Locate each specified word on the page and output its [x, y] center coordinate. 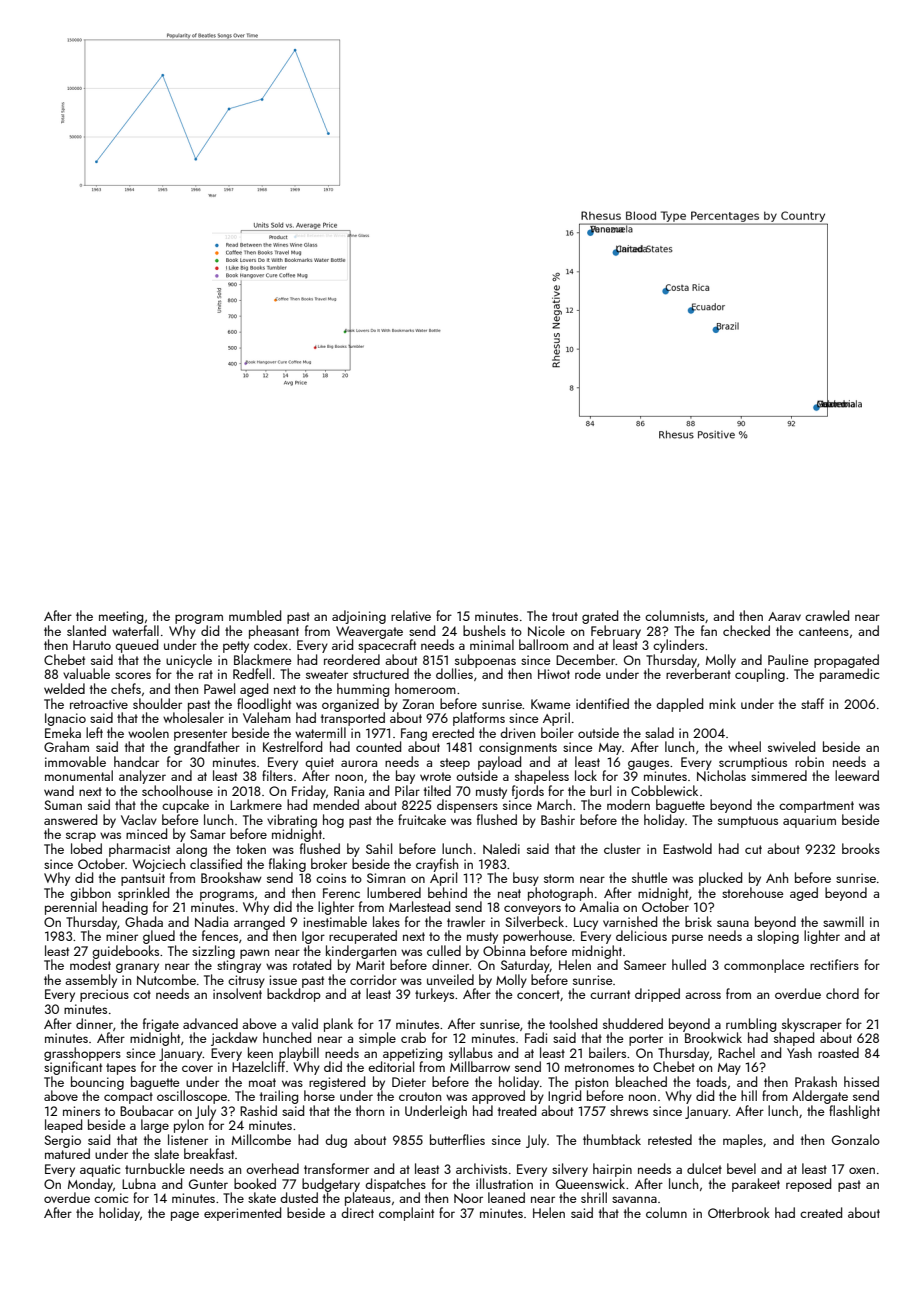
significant [73, 1068]
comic [111, 1198]
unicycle [189, 661]
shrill [594, 1197]
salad [659, 732]
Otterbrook [739, 1212]
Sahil [379, 848]
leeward [857, 775]
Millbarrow [480, 1066]
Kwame [551, 704]
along [191, 850]
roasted [838, 1052]
